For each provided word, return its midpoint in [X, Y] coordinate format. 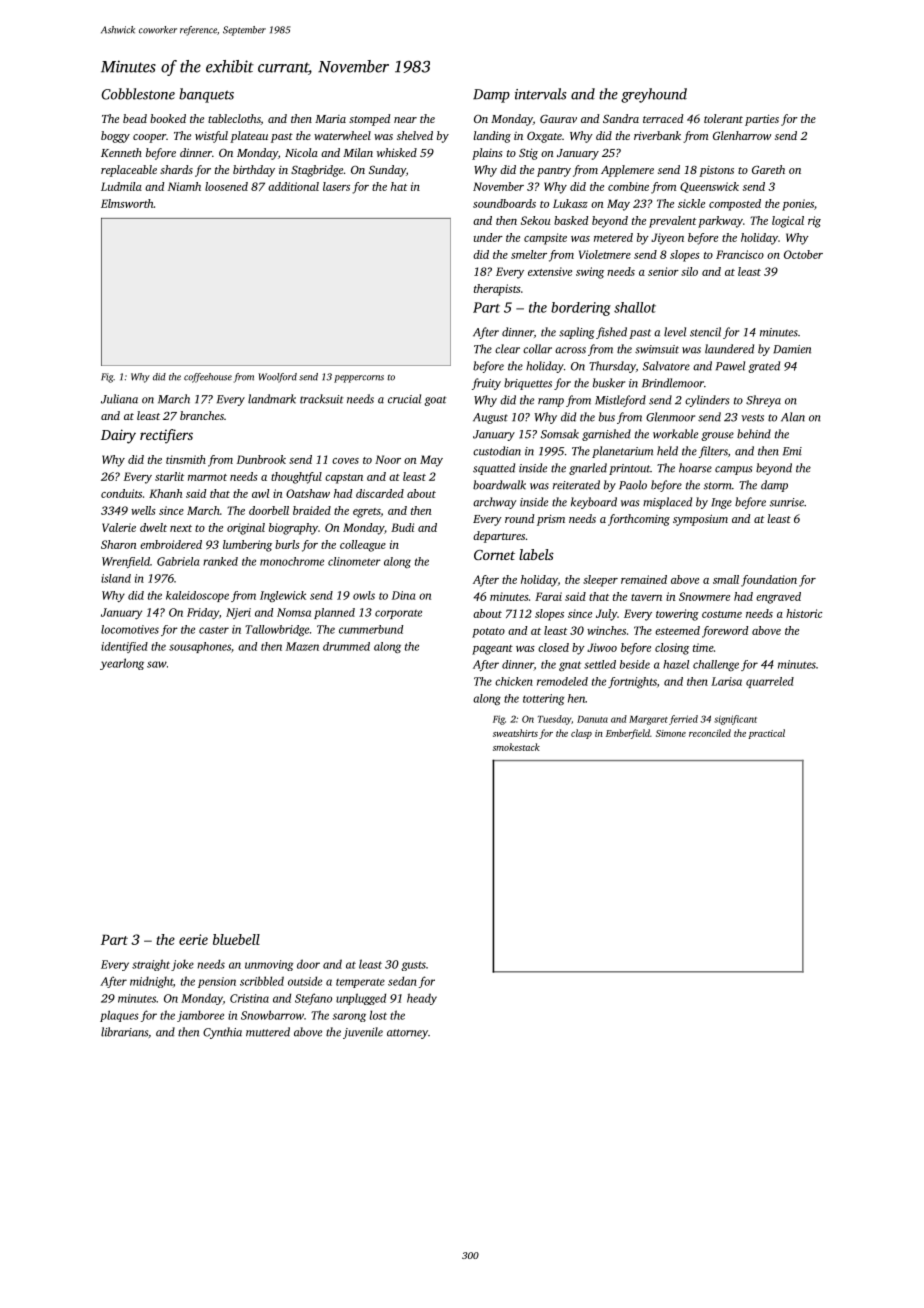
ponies [798, 205]
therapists [497, 290]
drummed [346, 646]
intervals [541, 94]
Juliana [119, 399]
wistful [211, 137]
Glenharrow [742, 135]
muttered [268, 1032]
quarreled [770, 682]
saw [157, 664]
